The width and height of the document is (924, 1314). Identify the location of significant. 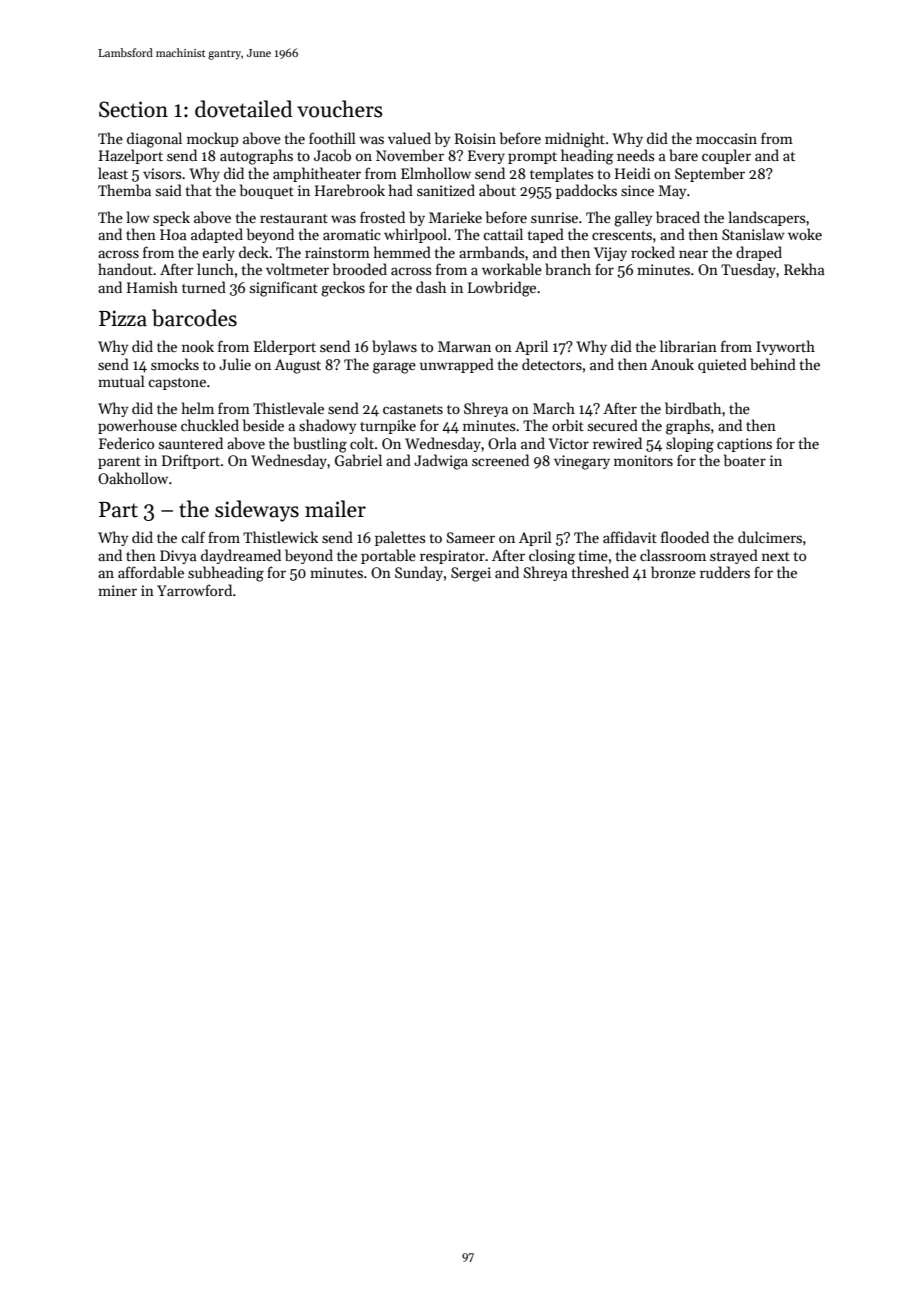
(284, 289).
